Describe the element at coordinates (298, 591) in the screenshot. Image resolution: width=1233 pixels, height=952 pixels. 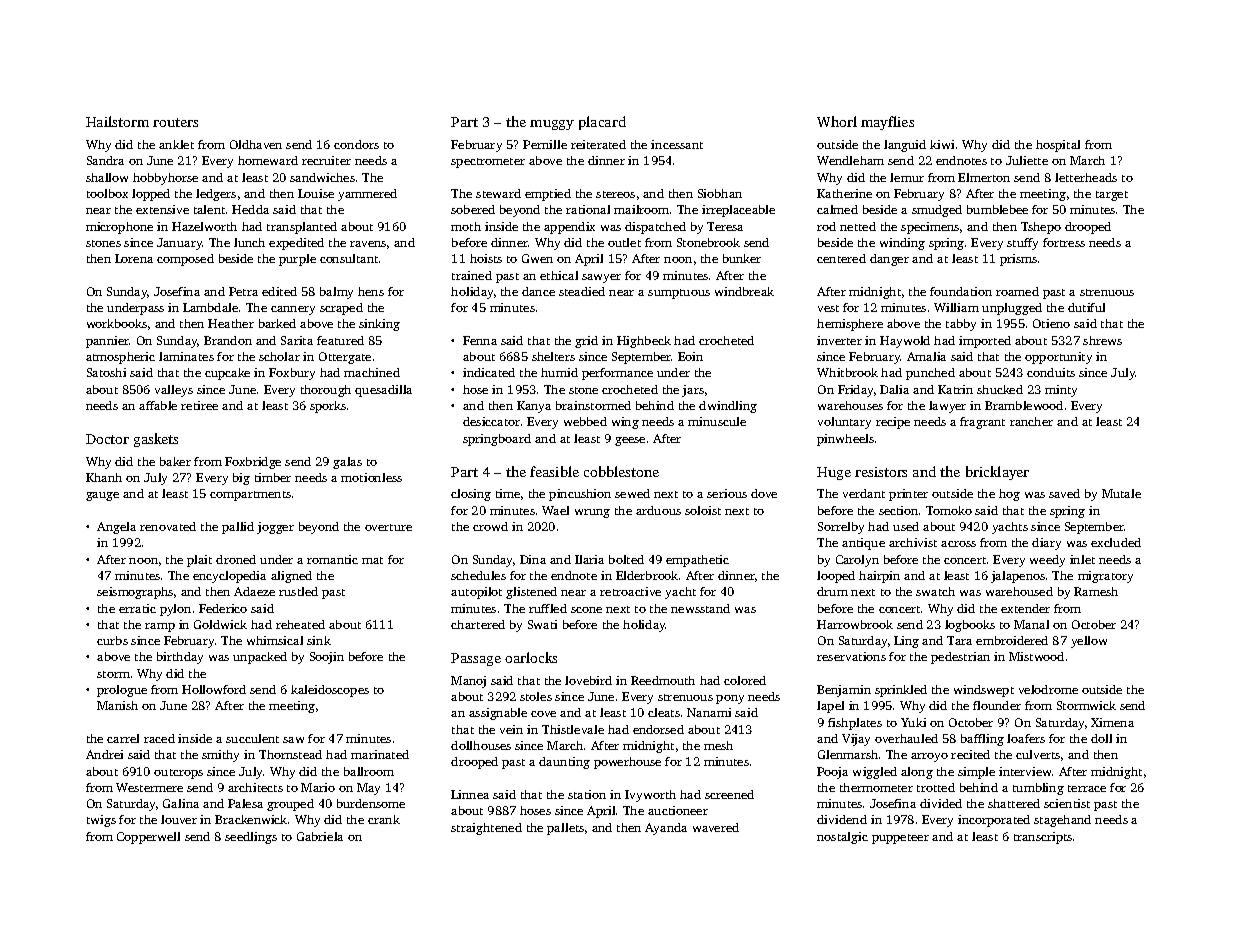
I see `rustled` at that location.
